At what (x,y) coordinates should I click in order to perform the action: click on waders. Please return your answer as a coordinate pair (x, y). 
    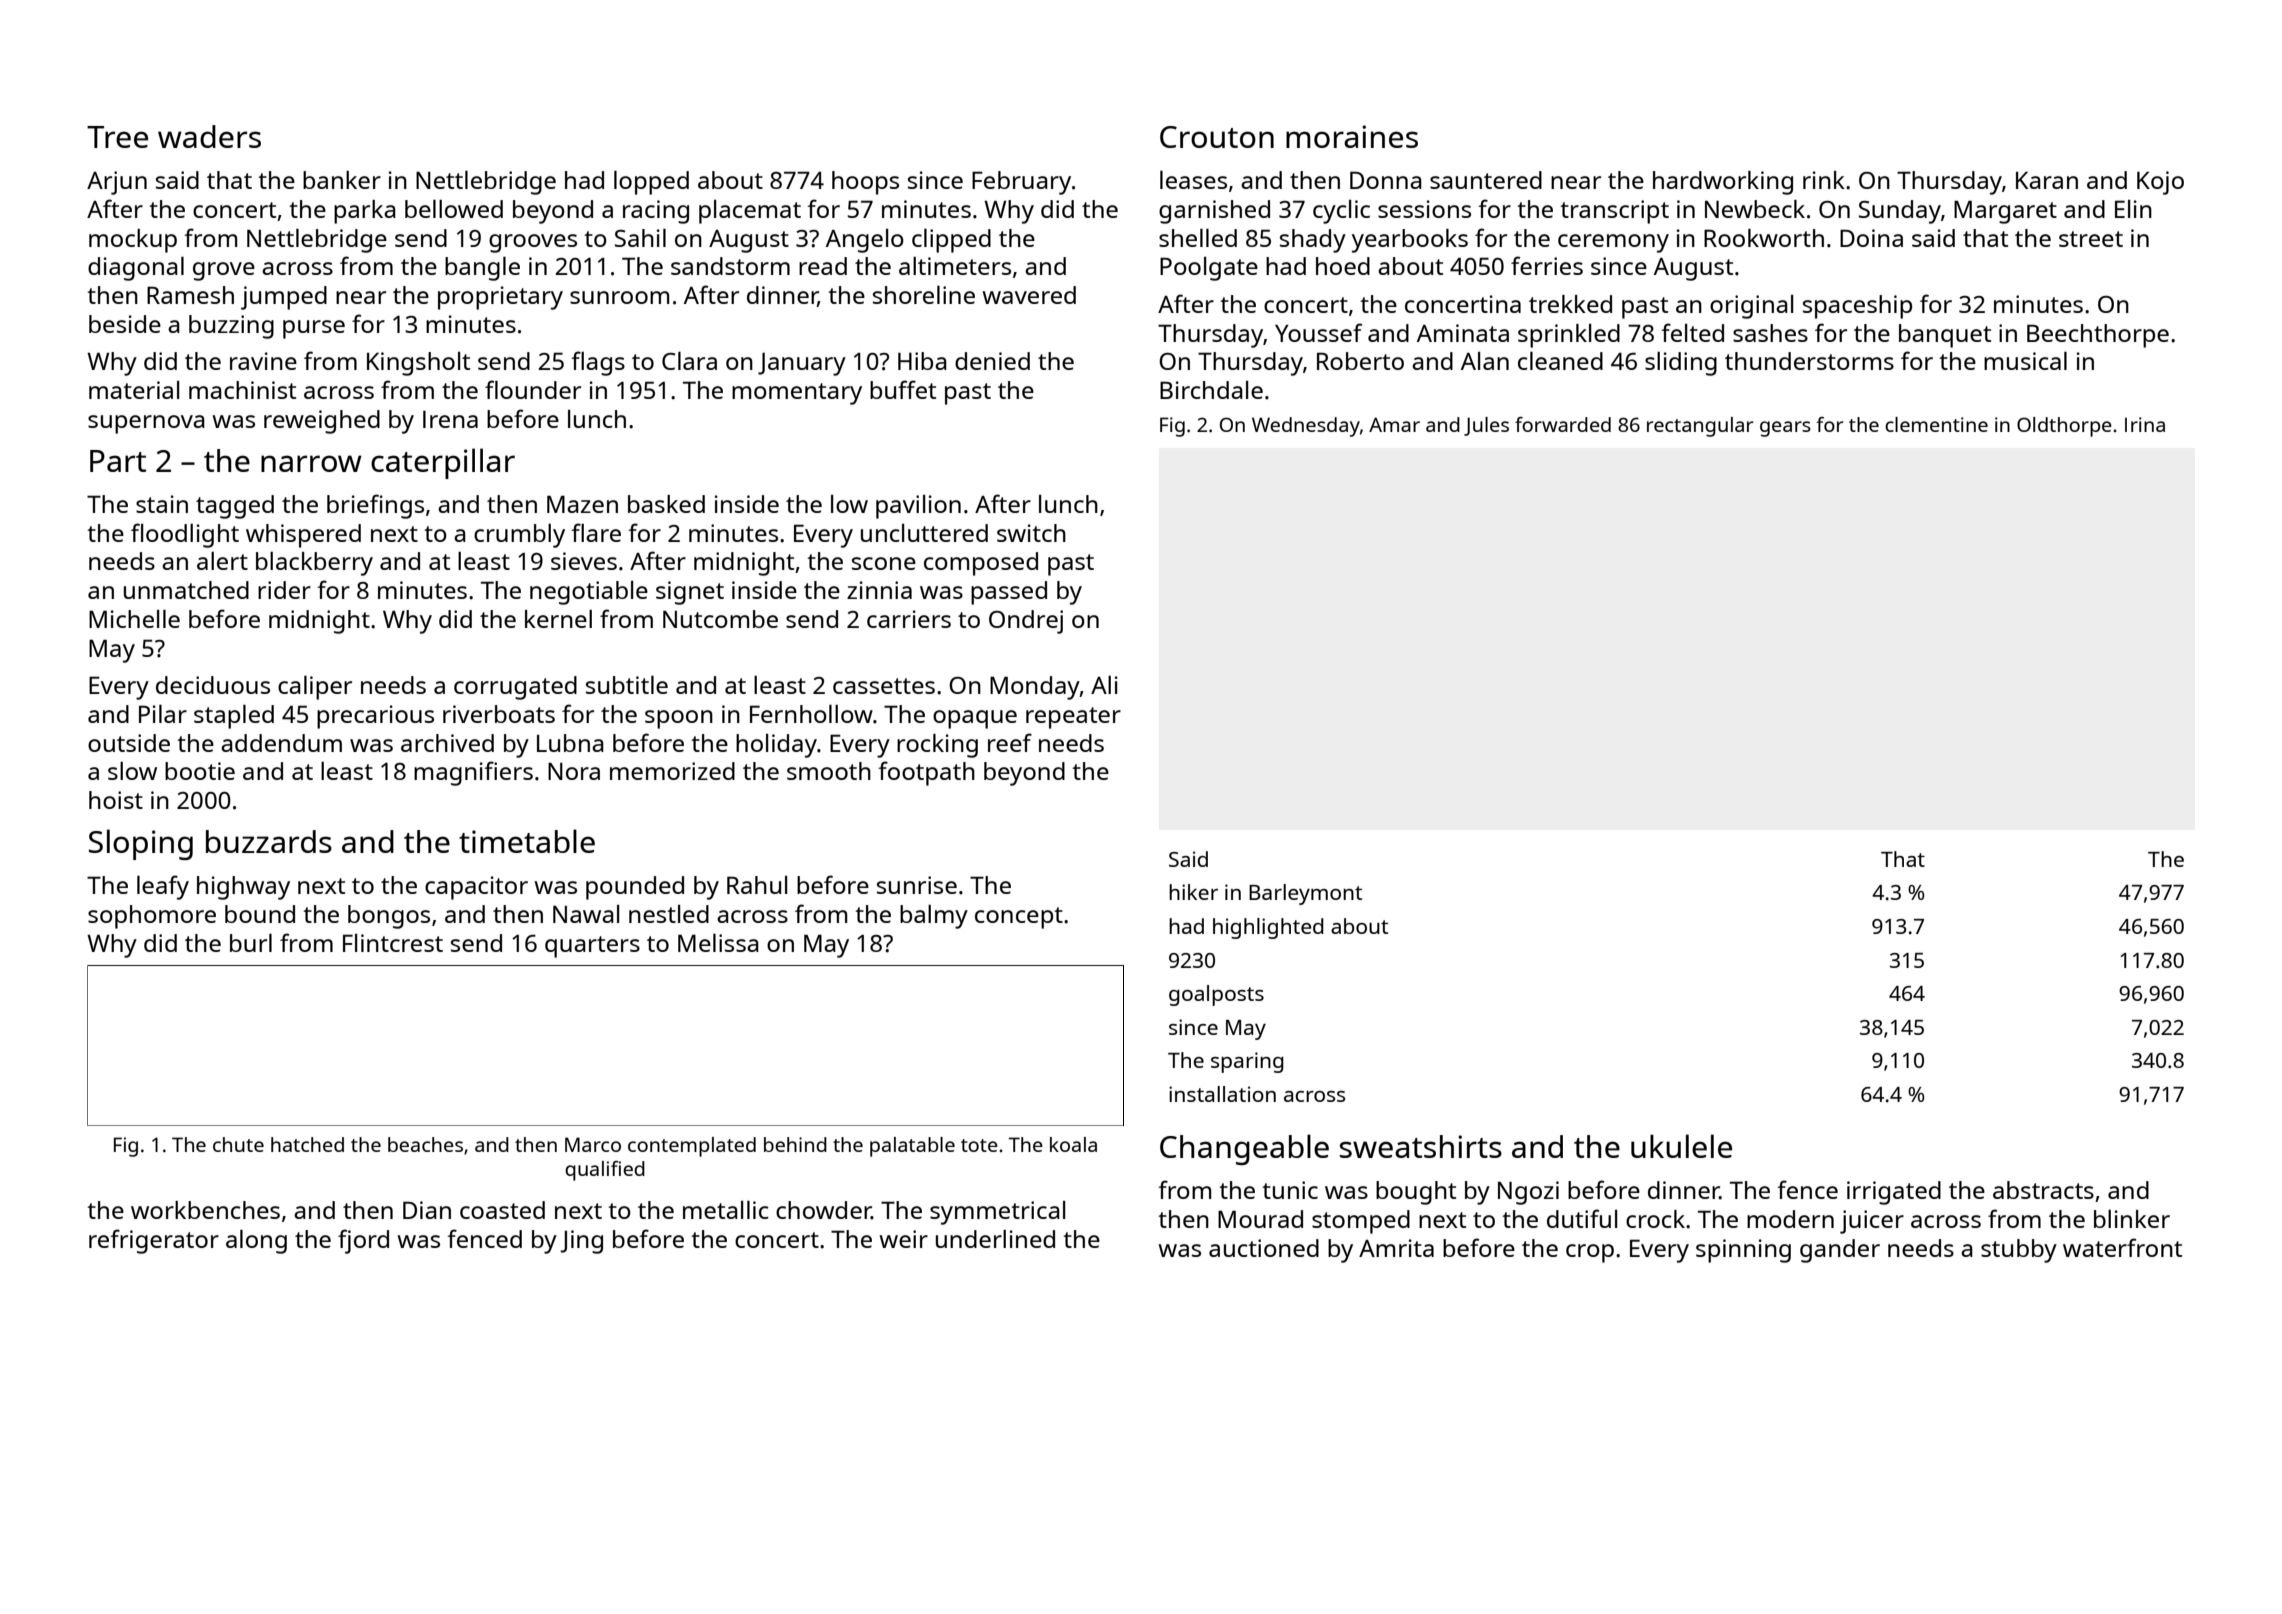
    Looking at the image, I should click on (209, 136).
